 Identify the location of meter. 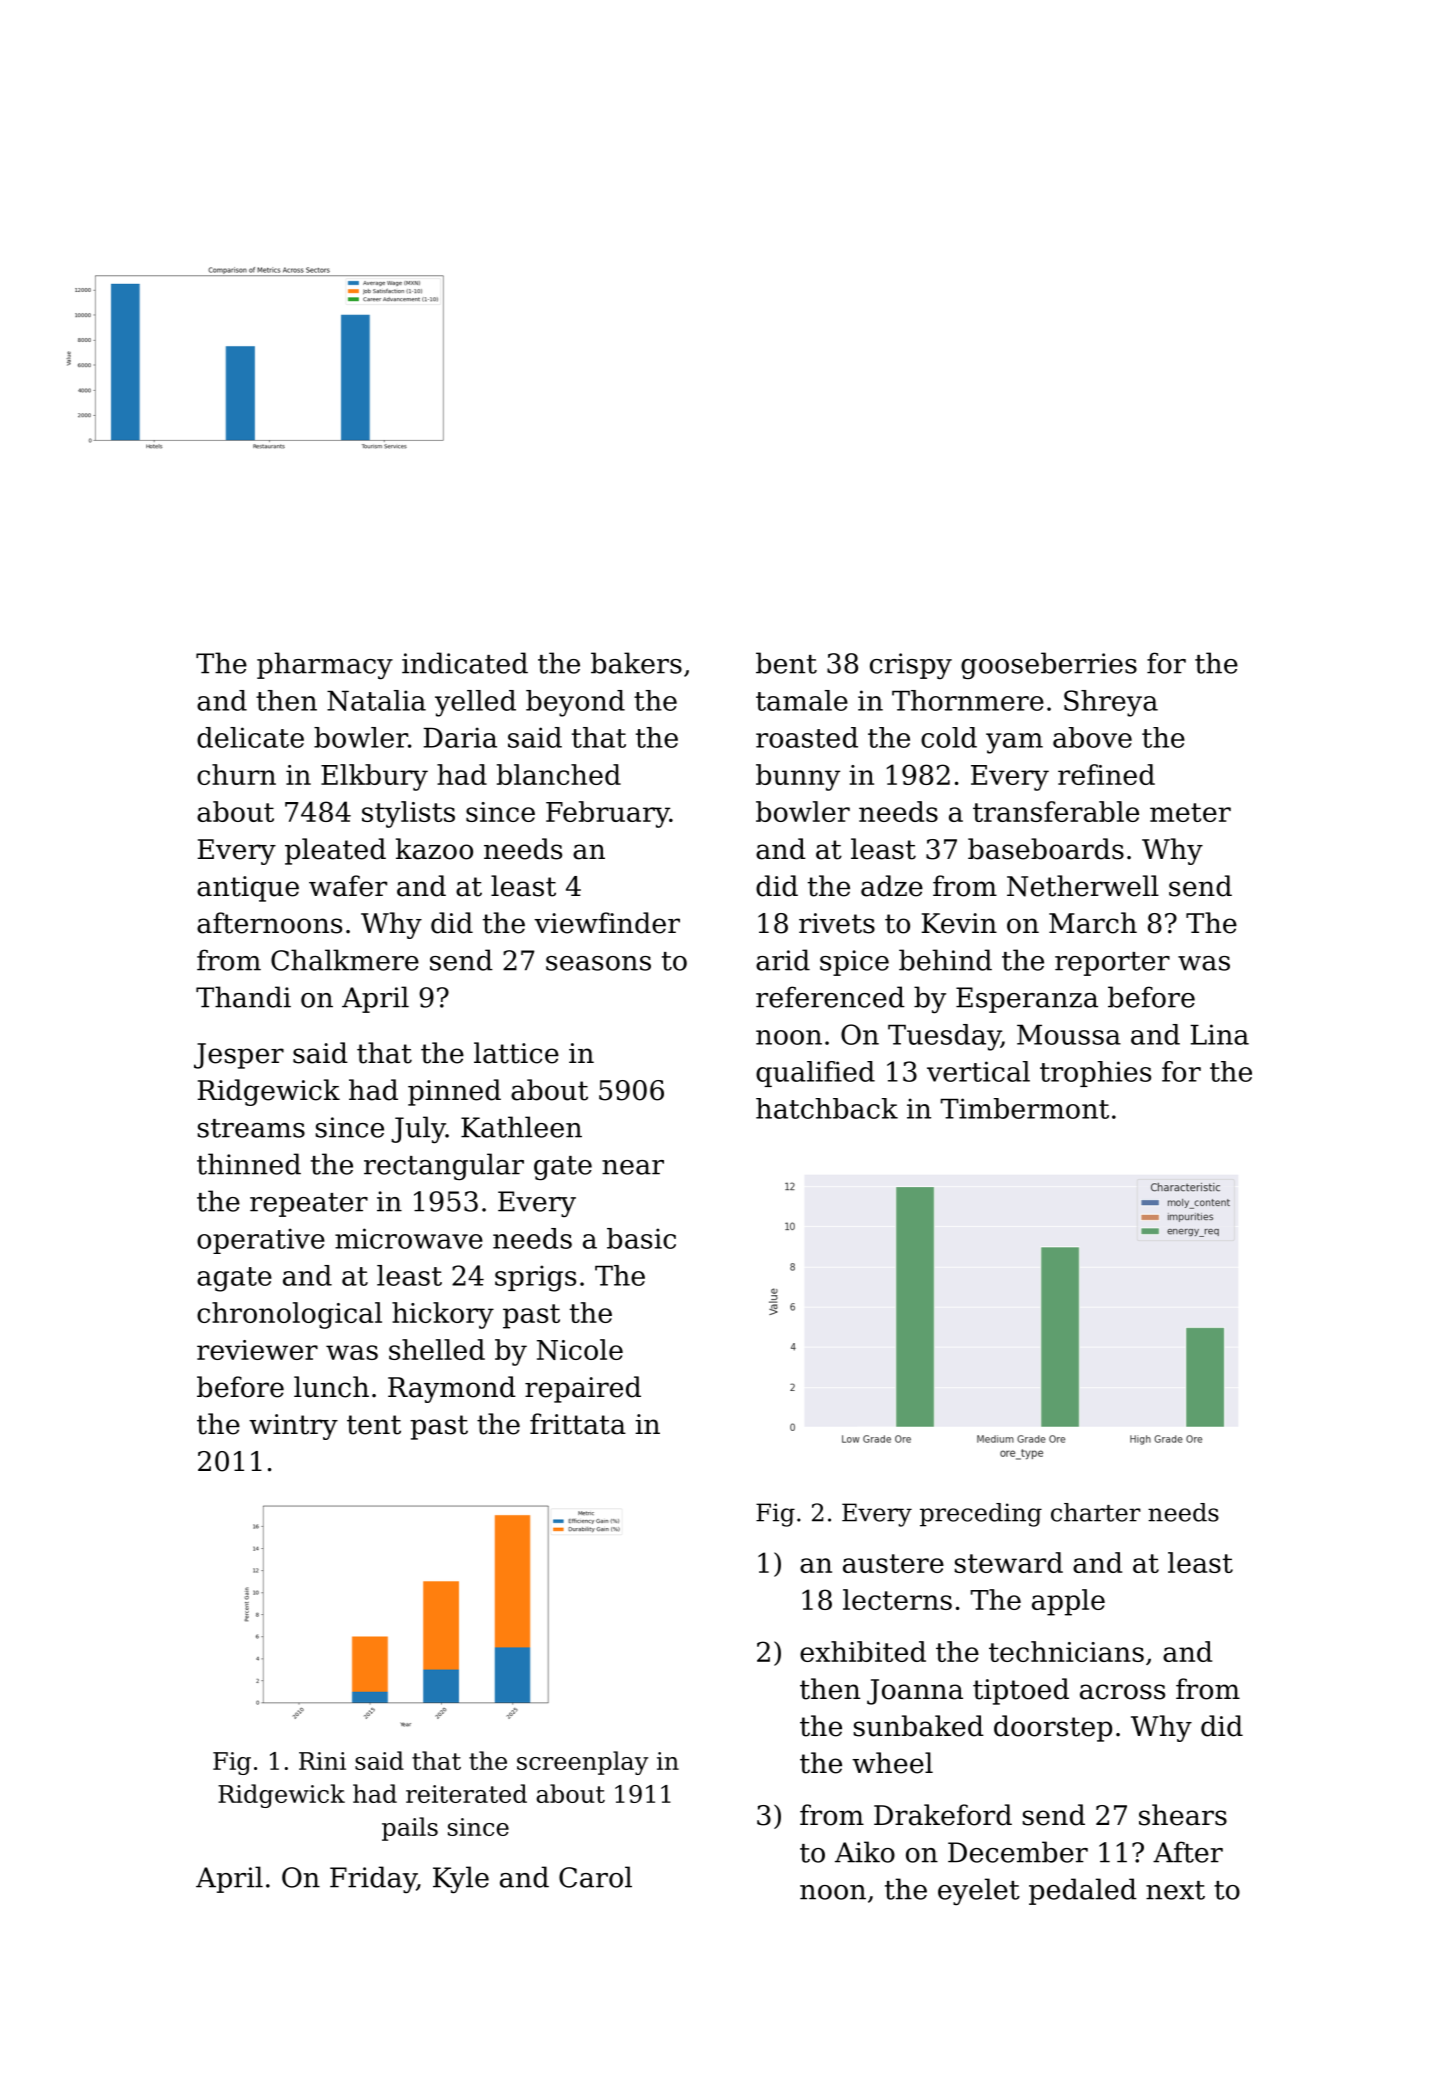
(1190, 812).
